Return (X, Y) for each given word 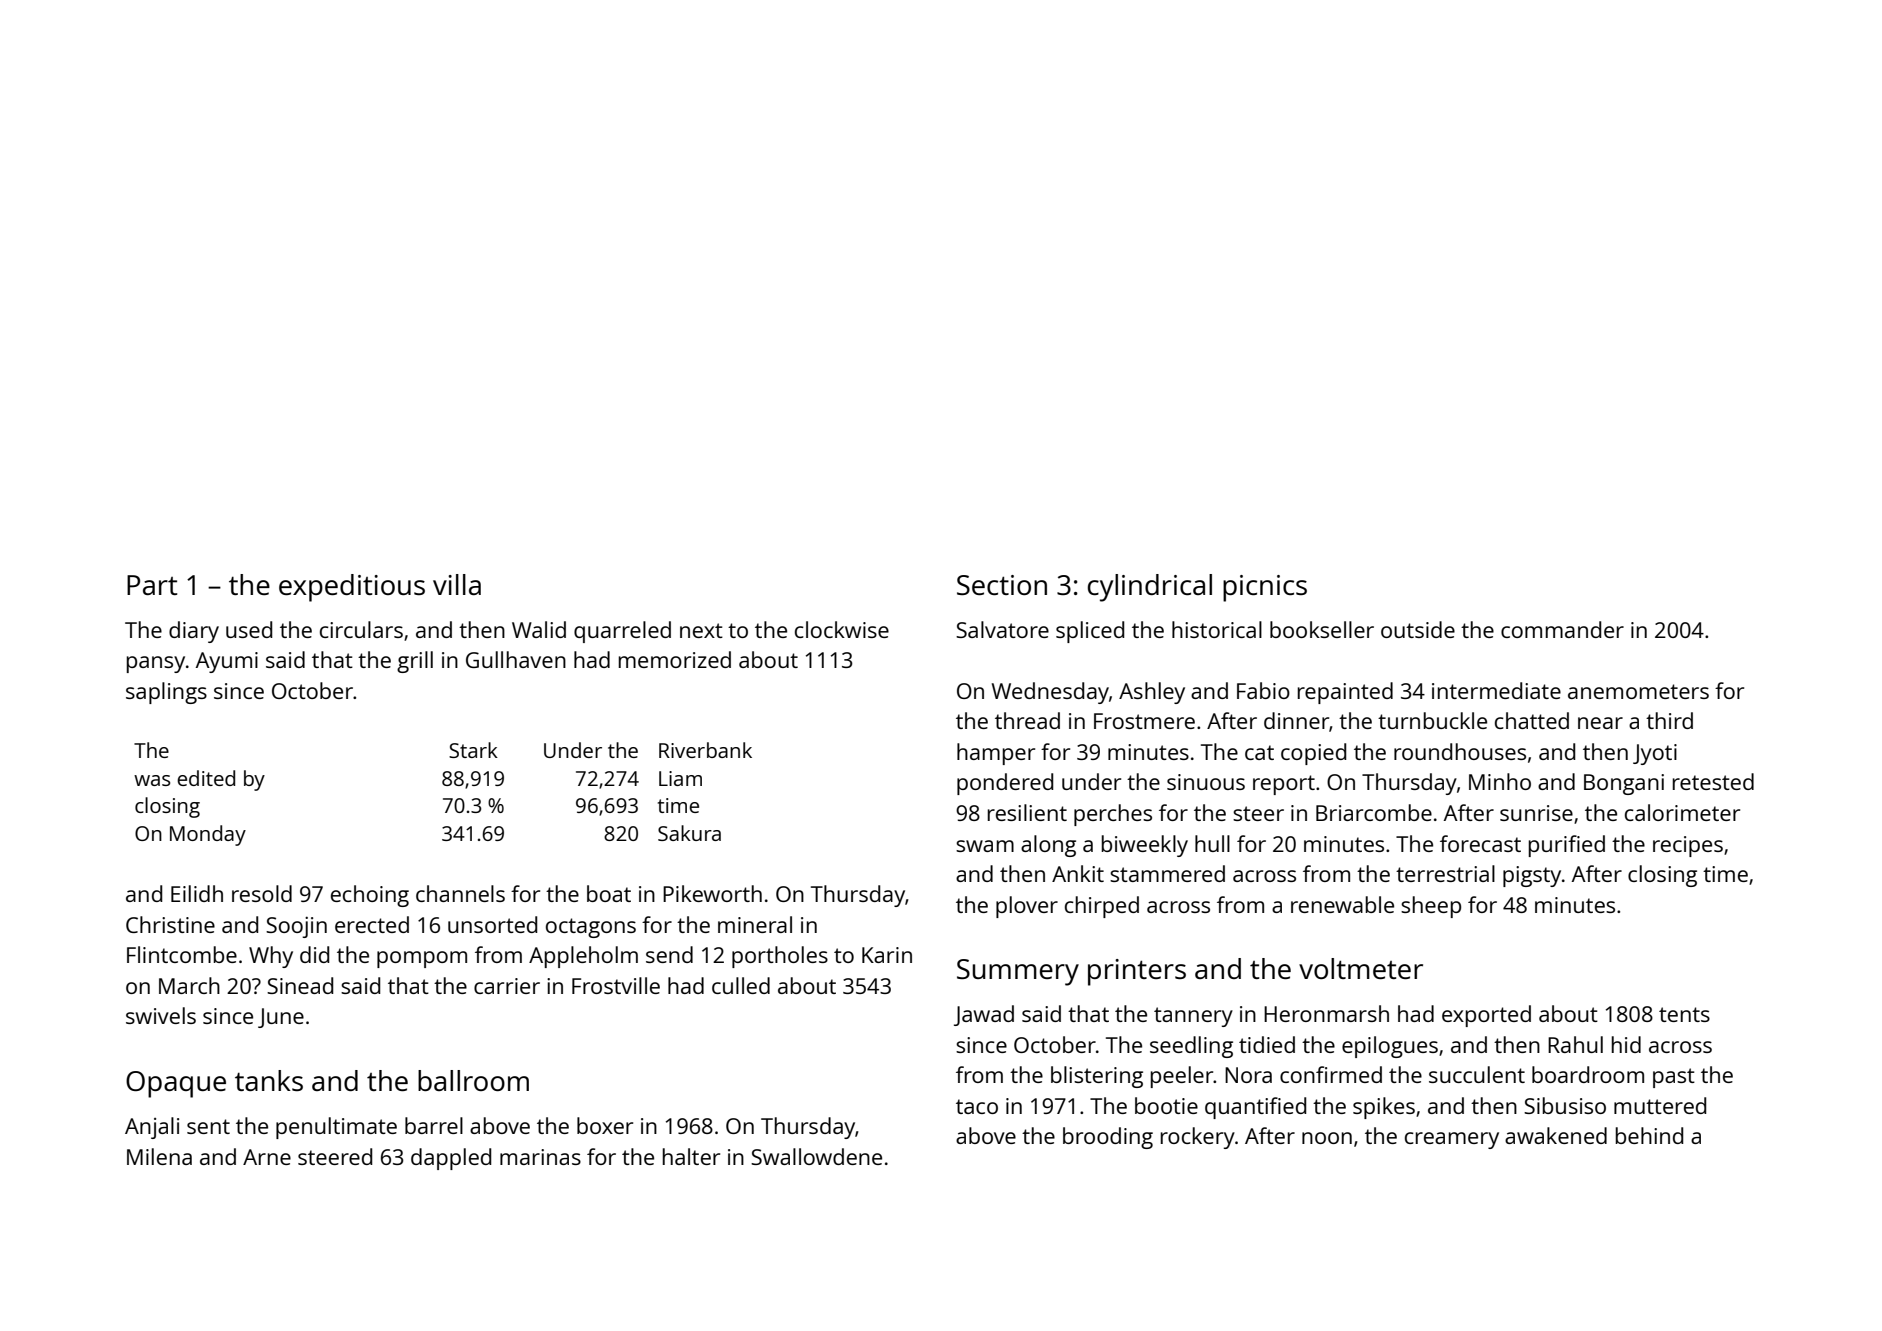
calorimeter (1682, 812)
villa (457, 584)
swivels (161, 1015)
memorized (675, 659)
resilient (1027, 812)
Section (1002, 585)
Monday (208, 835)
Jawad (984, 1015)
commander (1562, 629)
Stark (473, 750)
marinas (540, 1157)
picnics (1265, 588)
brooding (1108, 1138)
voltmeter (1361, 968)
